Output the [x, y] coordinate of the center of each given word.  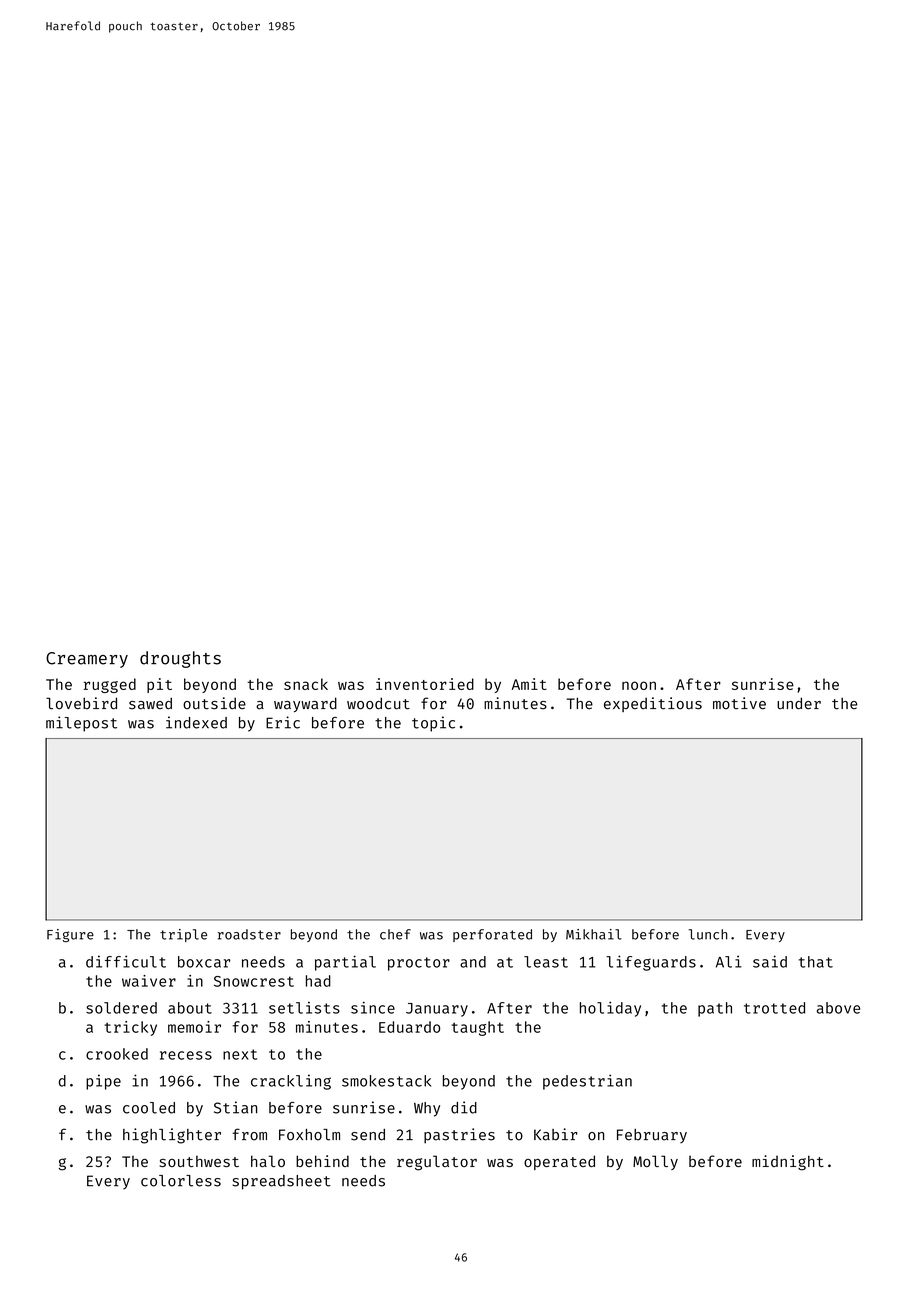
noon [639, 685]
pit [159, 685]
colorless [181, 1181]
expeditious [653, 704]
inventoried [425, 684]
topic [433, 724]
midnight [788, 1163]
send [368, 1135]
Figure [70, 936]
